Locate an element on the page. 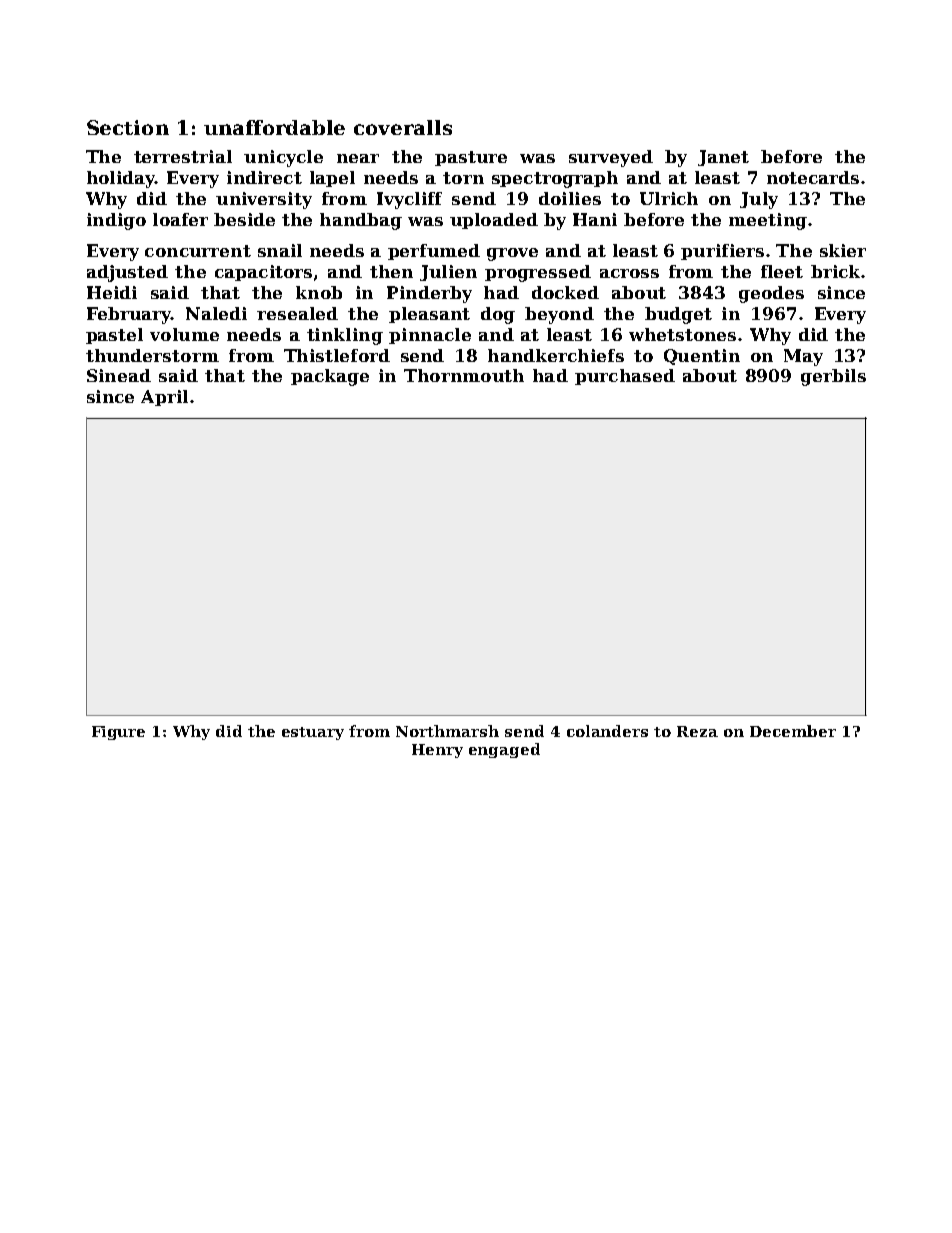 The height and width of the page is (1233, 952). volume is located at coordinates (184, 334).
